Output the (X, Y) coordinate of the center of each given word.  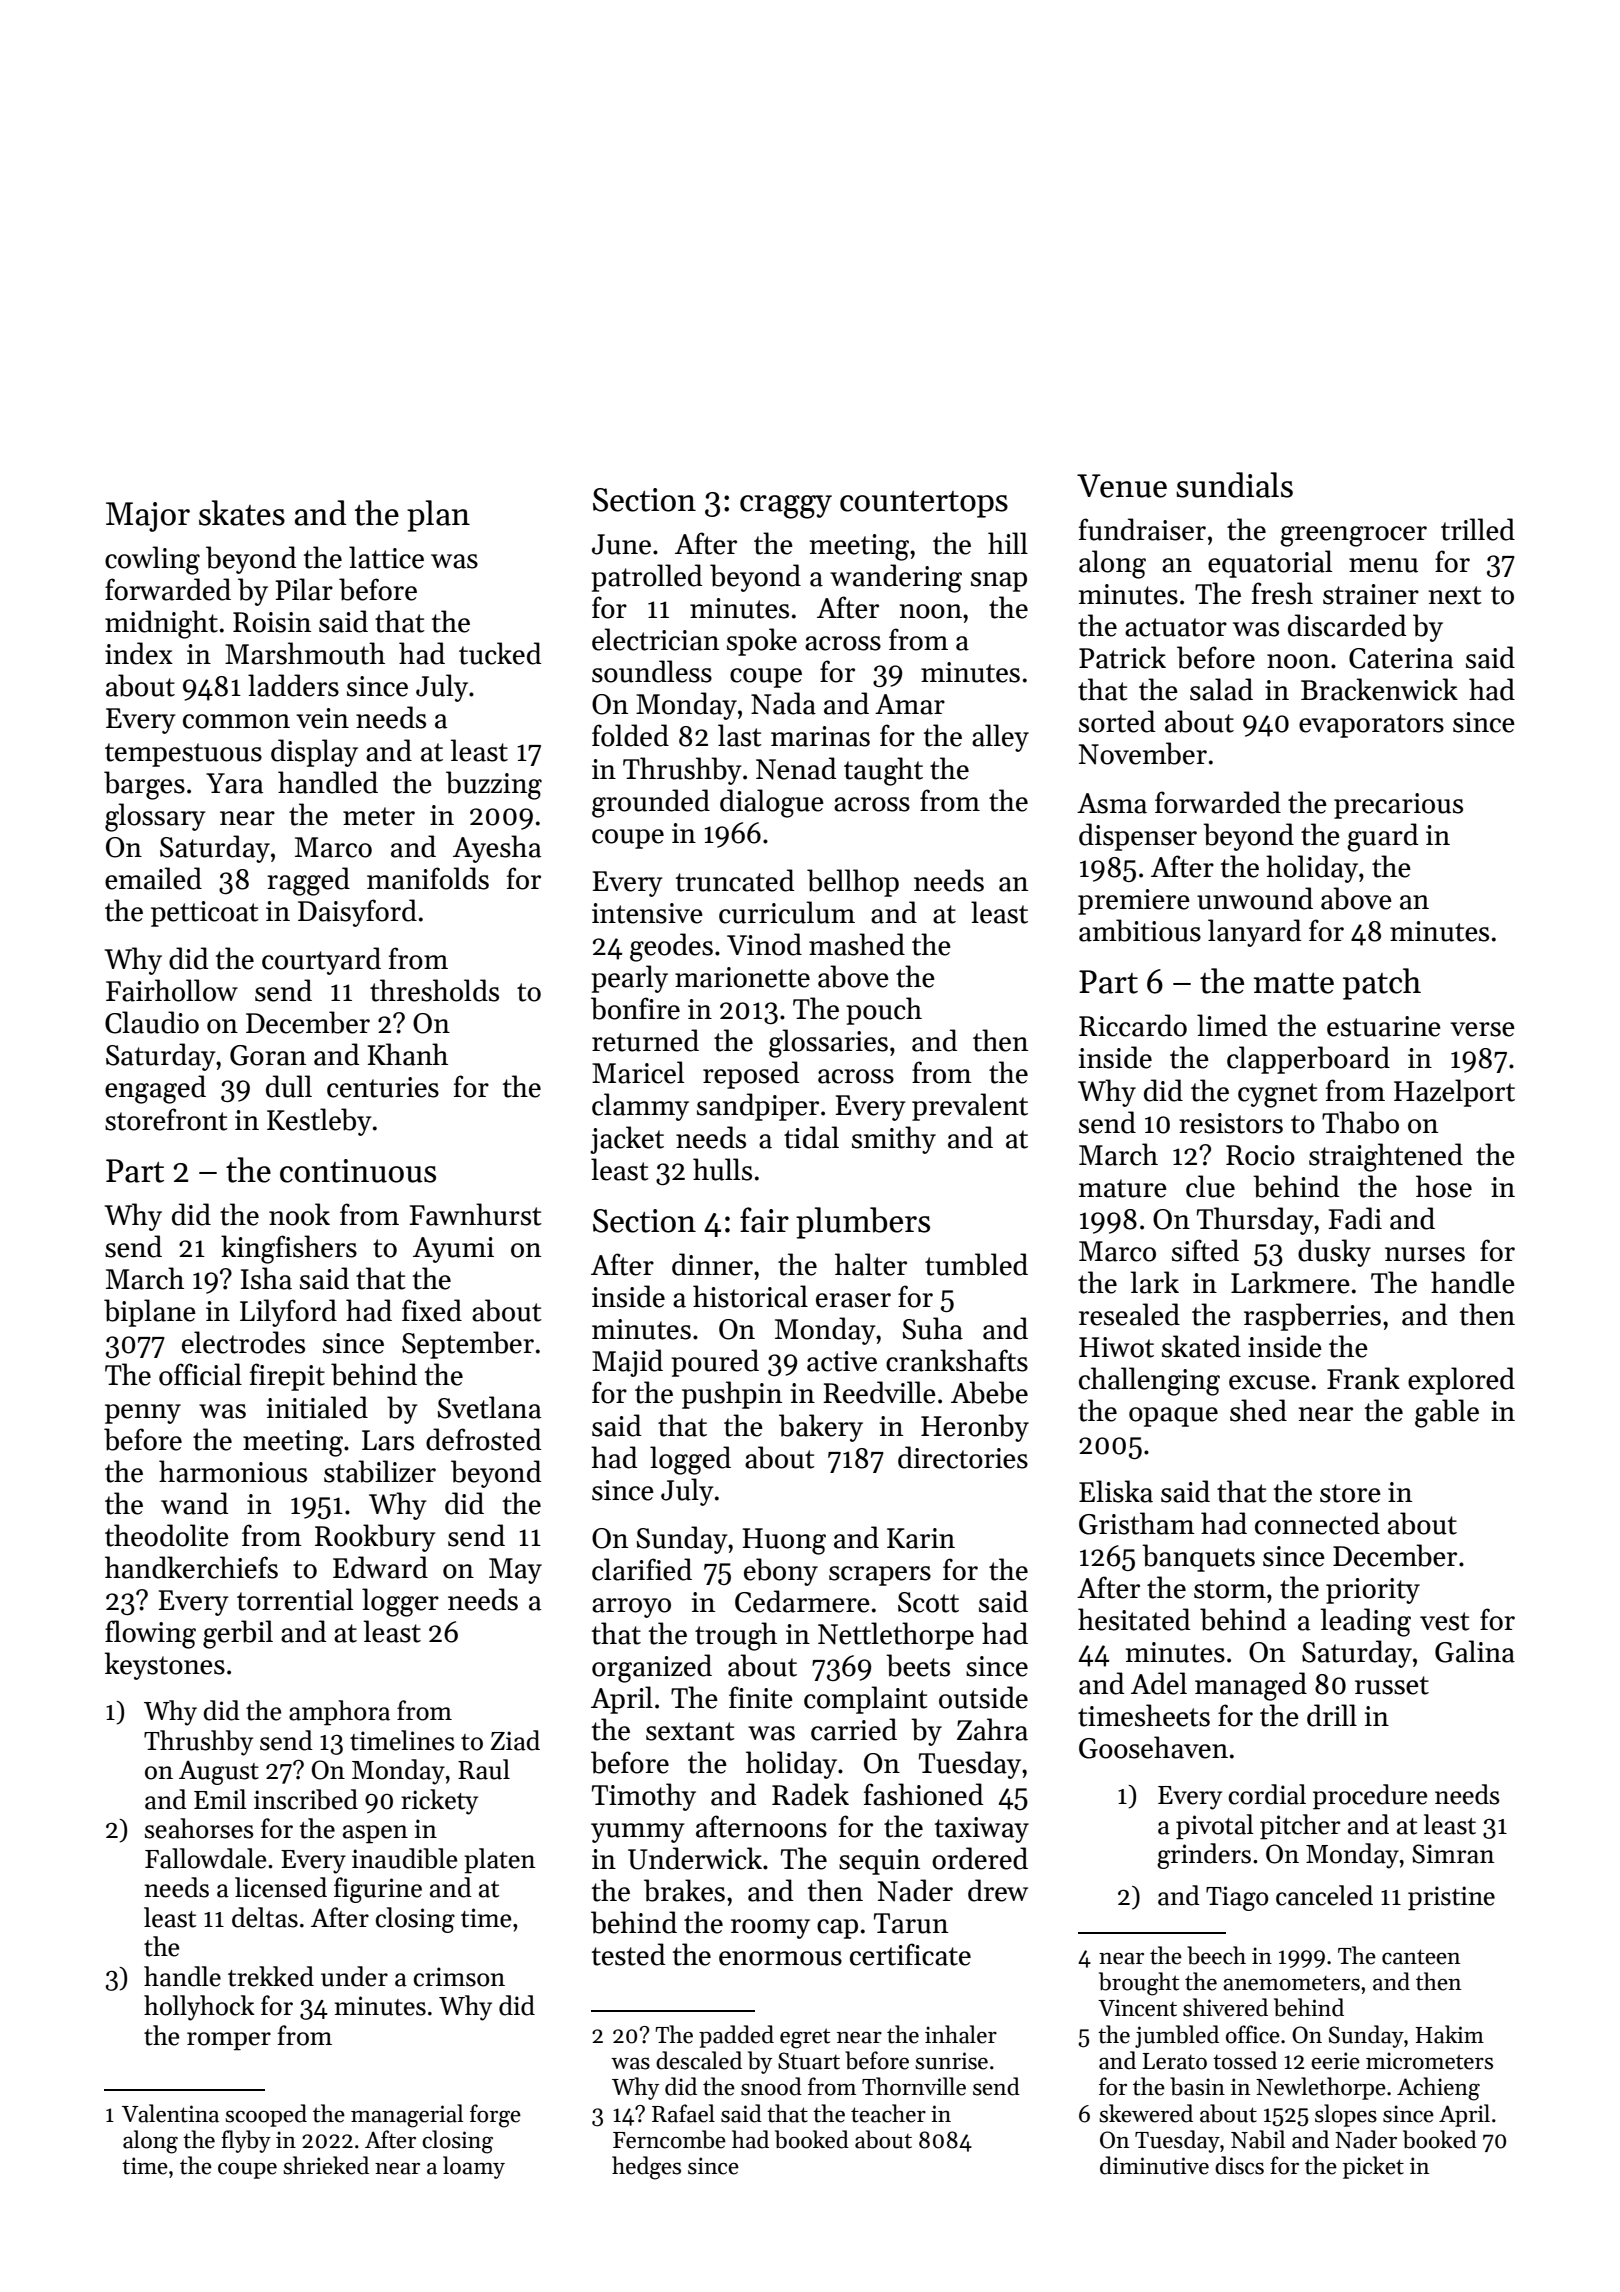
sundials (1234, 485)
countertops (924, 504)
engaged (155, 1089)
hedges (646, 2168)
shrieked (326, 2165)
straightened (1386, 1157)
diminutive (1154, 2165)
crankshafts (957, 1360)
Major (148, 517)
